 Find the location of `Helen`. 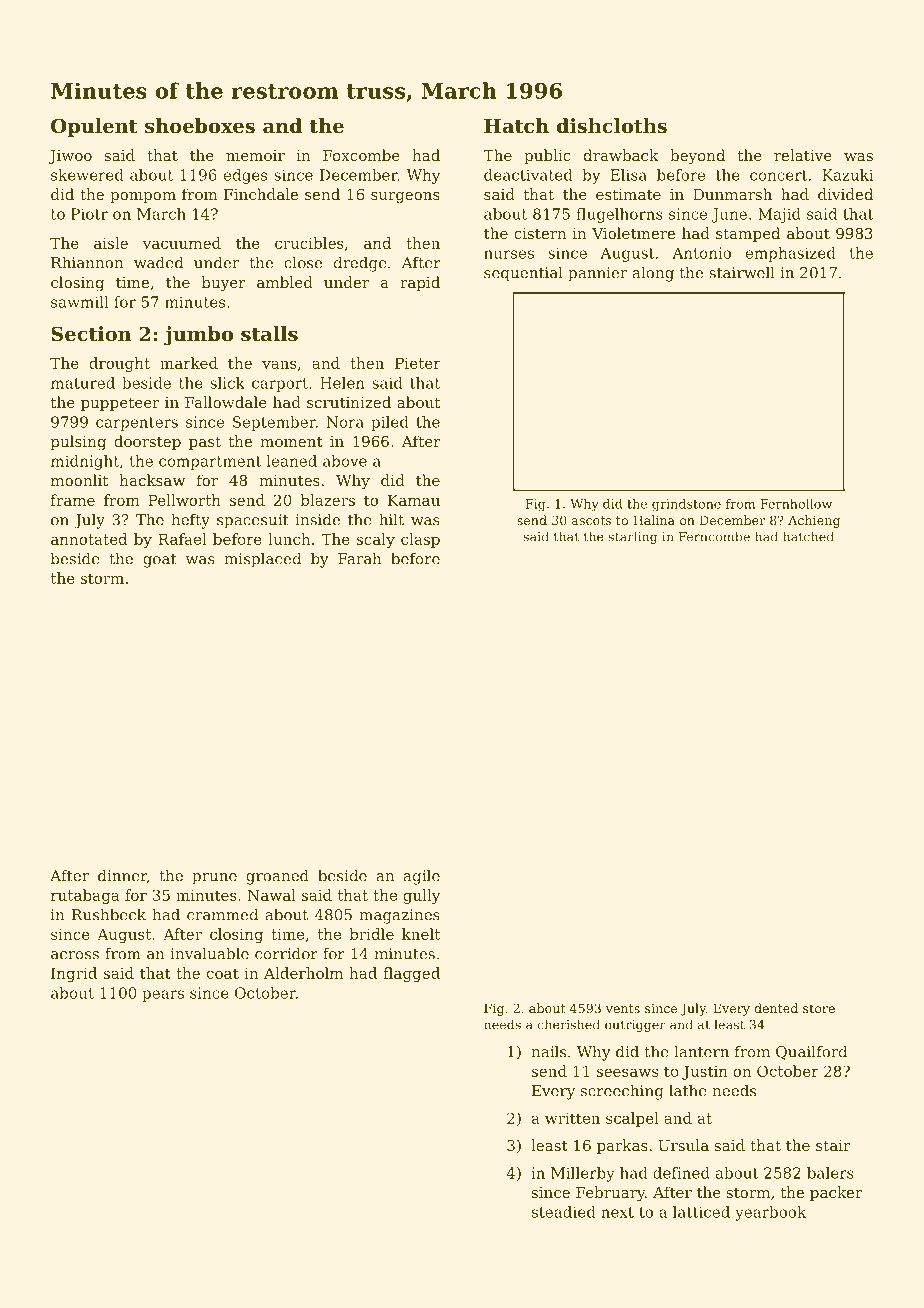

Helen is located at coordinates (342, 383).
